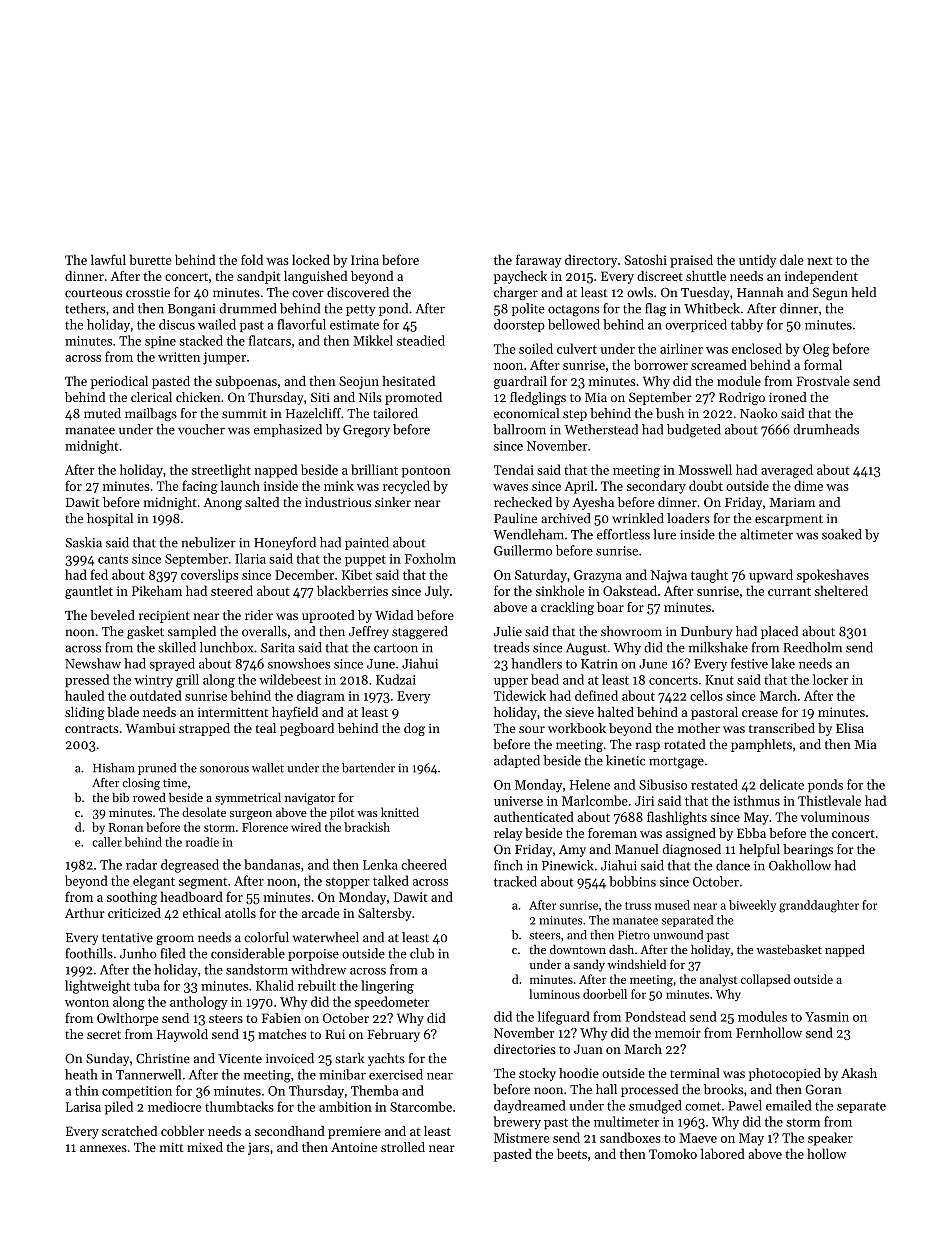 The image size is (952, 1233). Describe the element at coordinates (150, 728) in the screenshot. I see `Wambui` at that location.
